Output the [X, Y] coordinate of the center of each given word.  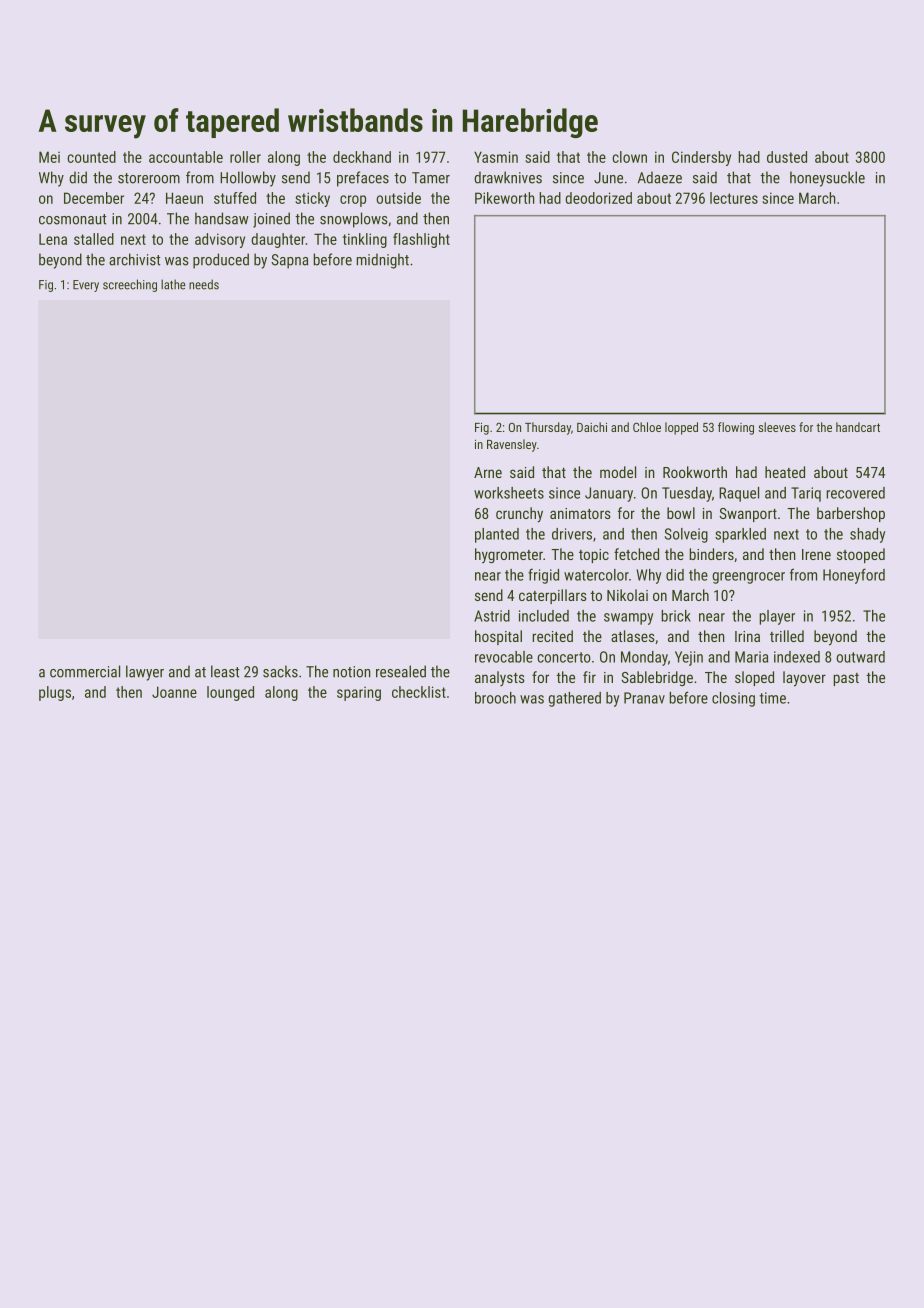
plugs [55, 693]
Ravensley [512, 445]
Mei [49, 157]
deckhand [362, 157]
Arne [488, 472]
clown [629, 157]
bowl [681, 513]
